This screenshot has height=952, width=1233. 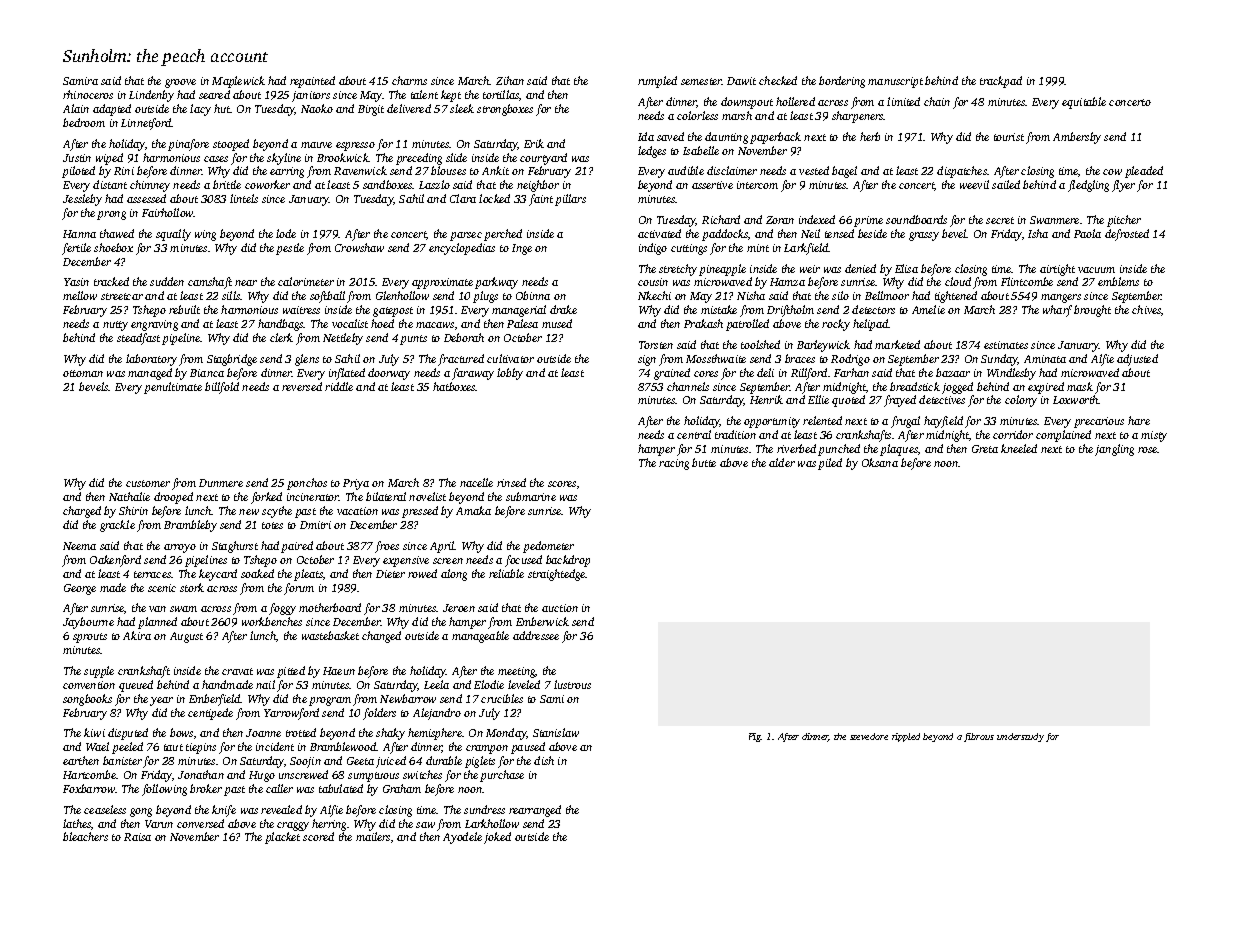 What do you see at coordinates (1020, 737) in the screenshot?
I see `understudy` at bounding box center [1020, 737].
